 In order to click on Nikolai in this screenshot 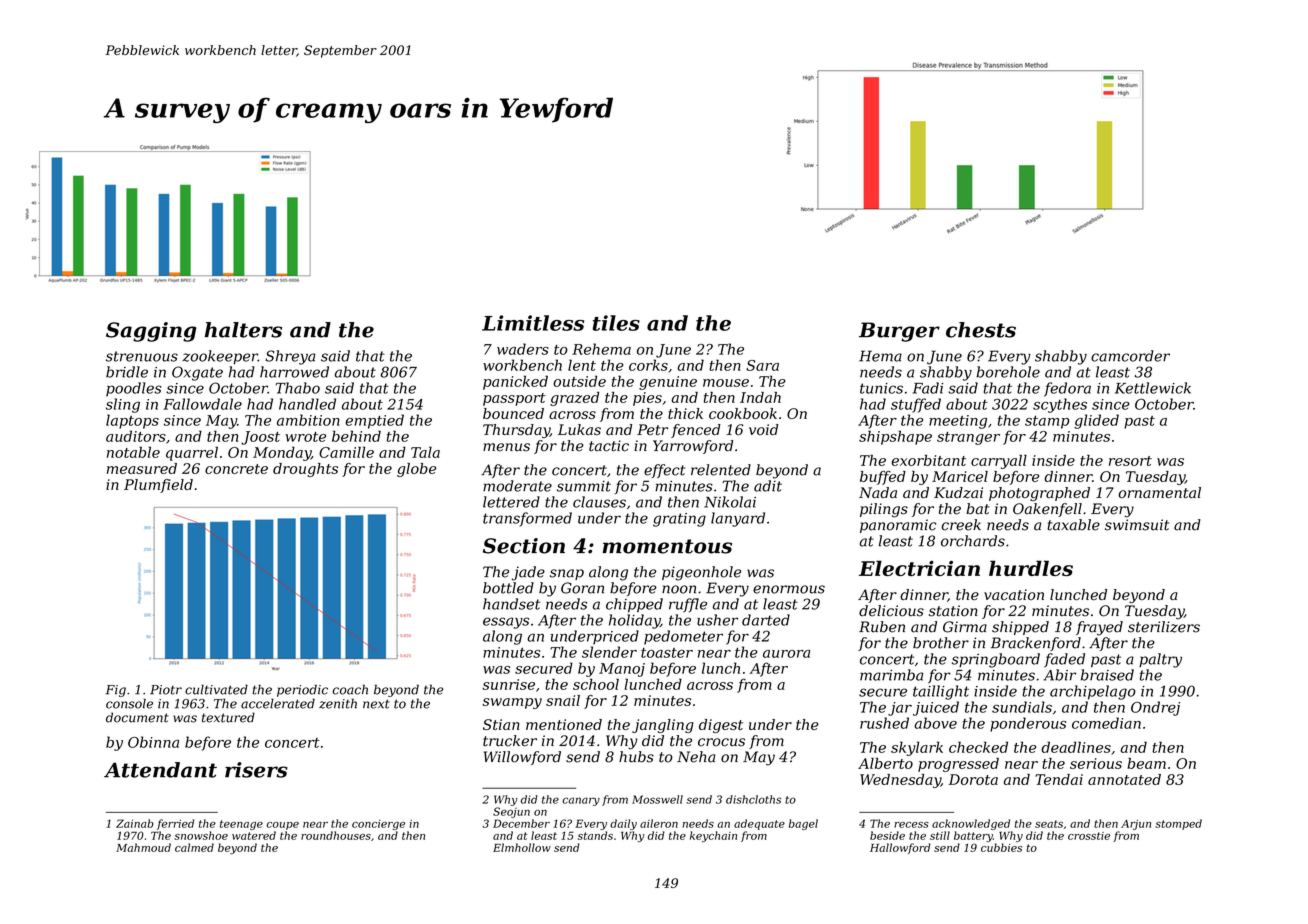, I will do `click(730, 502)`.
